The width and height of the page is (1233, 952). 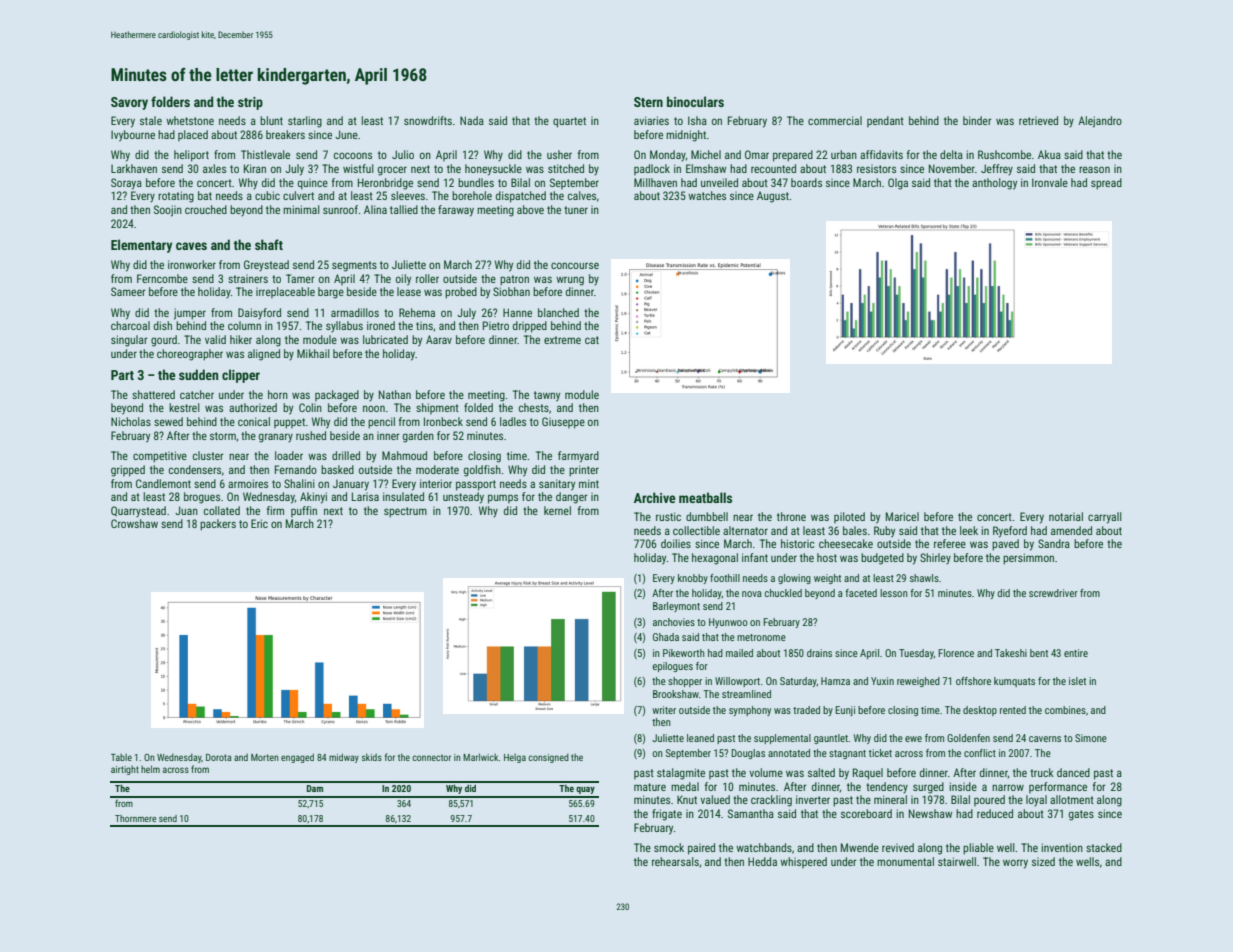 What do you see at coordinates (887, 787) in the page?
I see `tendency` at bounding box center [887, 787].
